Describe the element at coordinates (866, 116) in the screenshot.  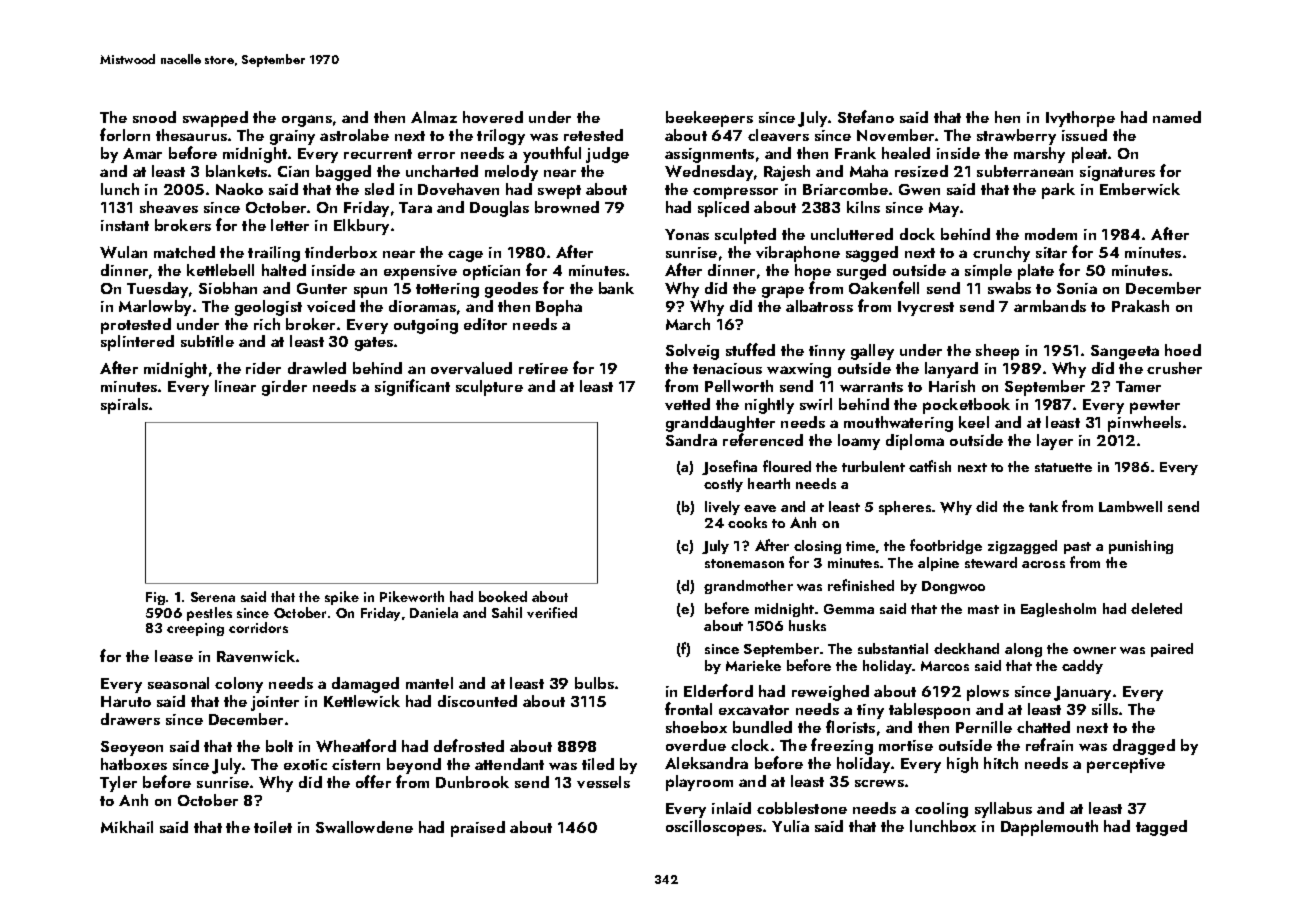
I see `Stefano` at that location.
